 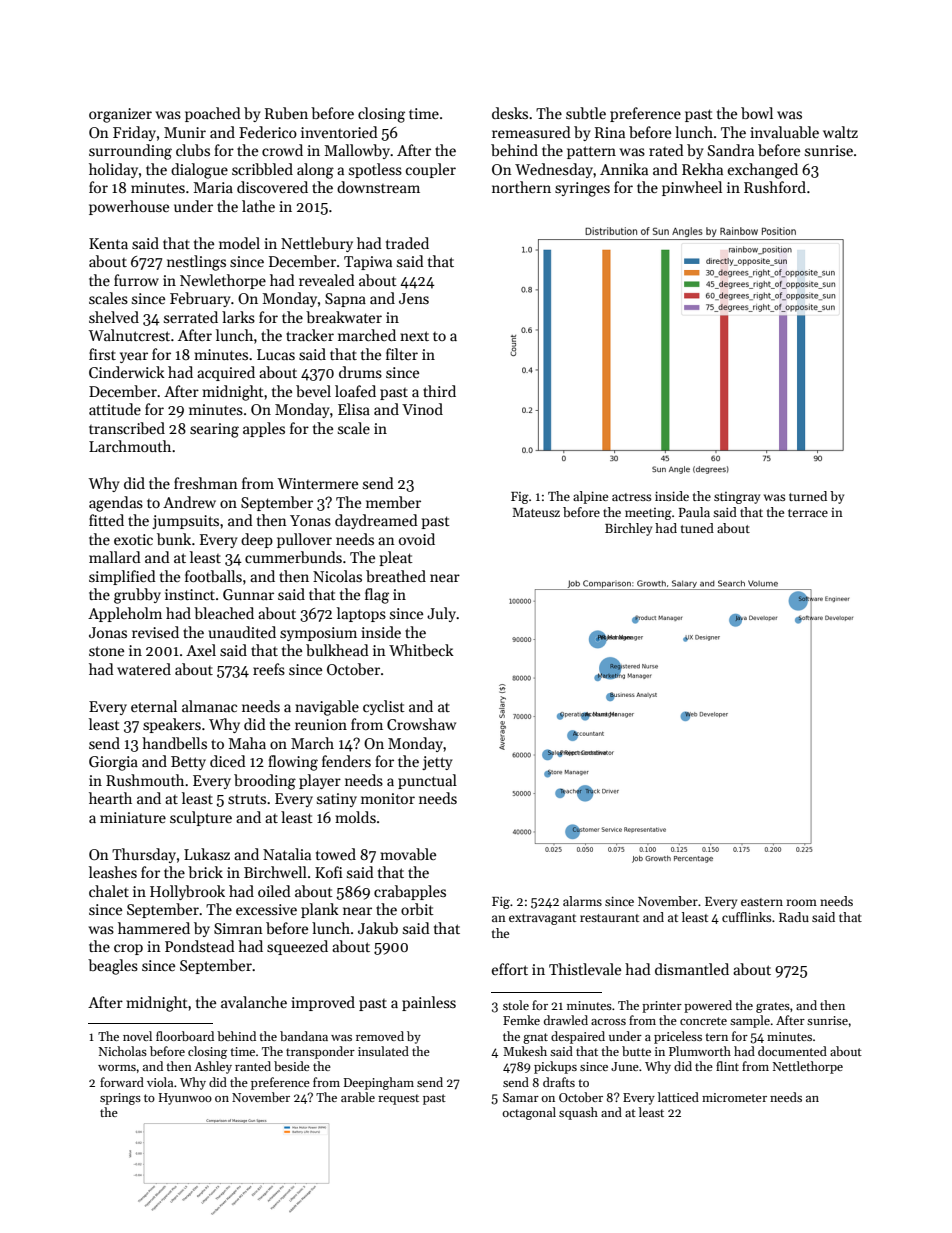 I want to click on Ashley, so click(x=213, y=1067).
